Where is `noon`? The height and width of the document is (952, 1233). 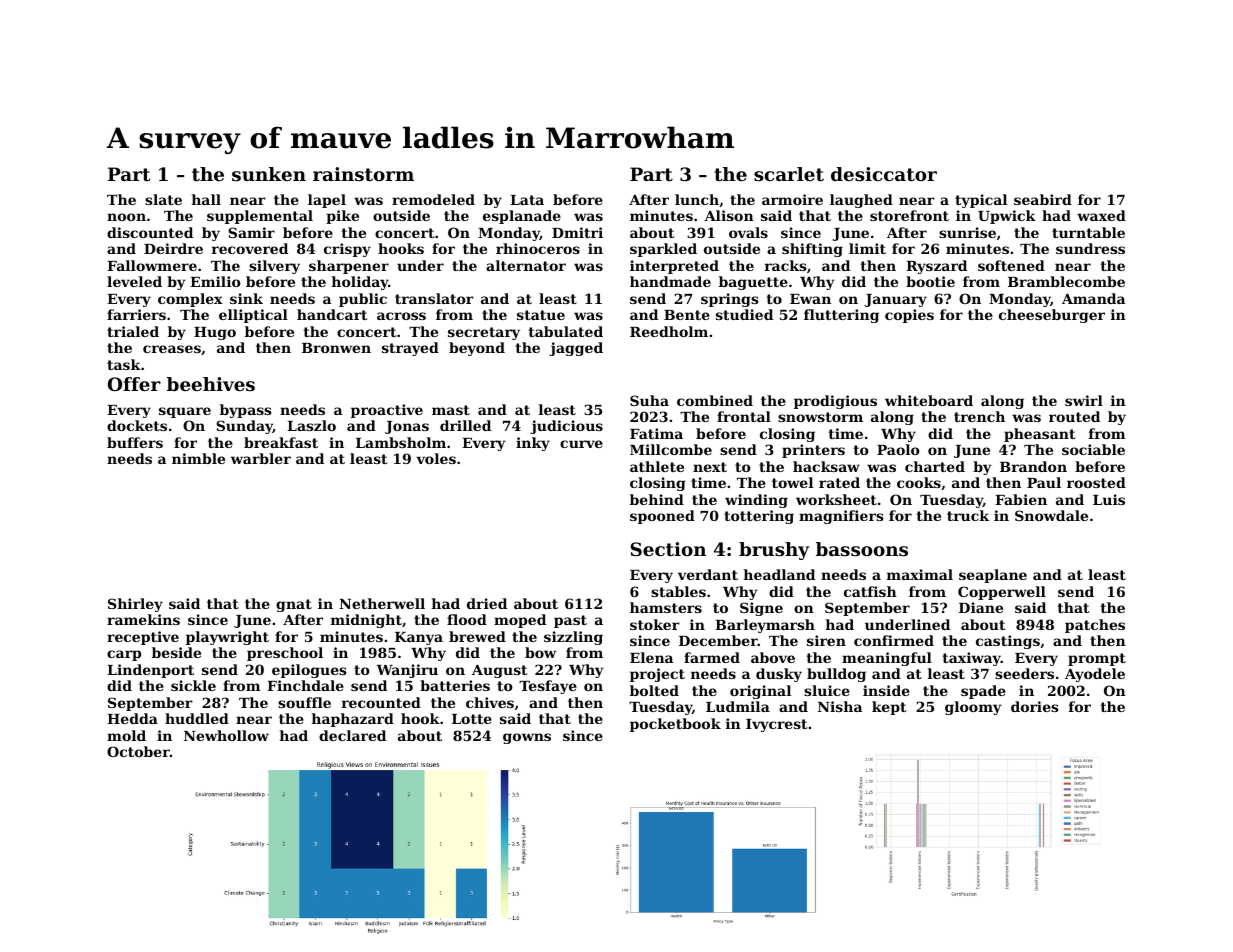 noon is located at coordinates (126, 217).
